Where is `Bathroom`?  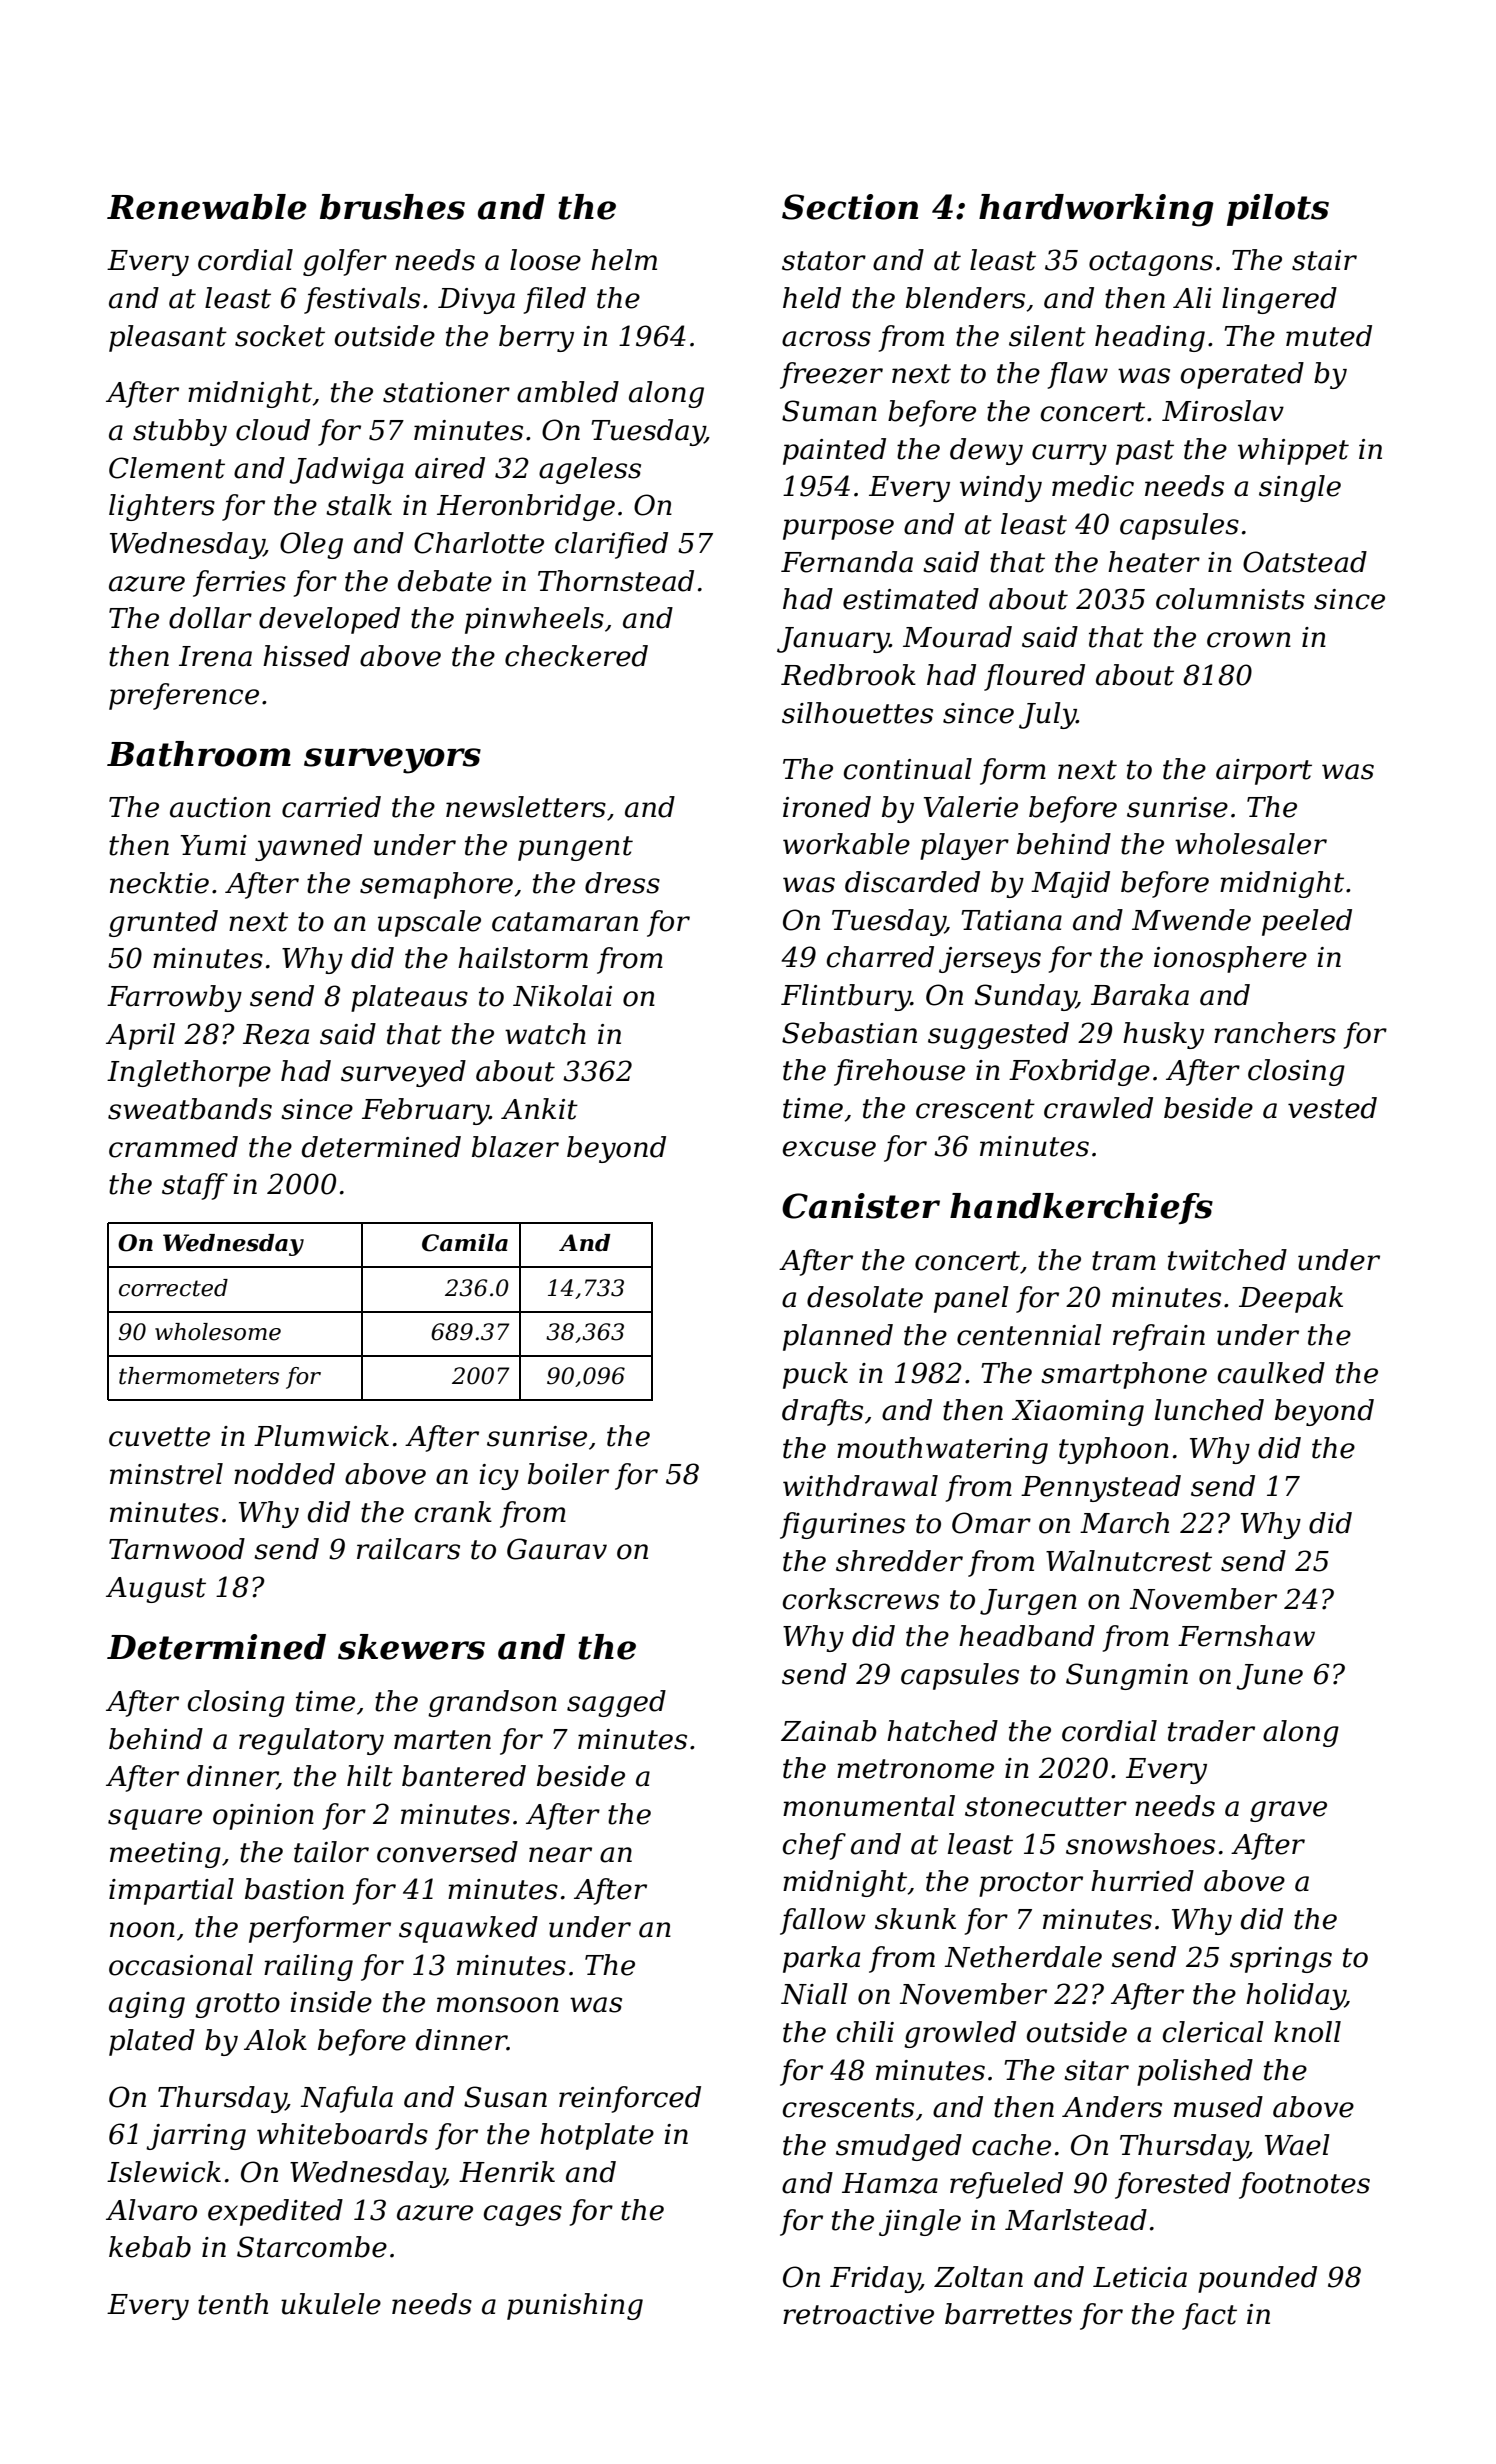 Bathroom is located at coordinates (199, 754).
